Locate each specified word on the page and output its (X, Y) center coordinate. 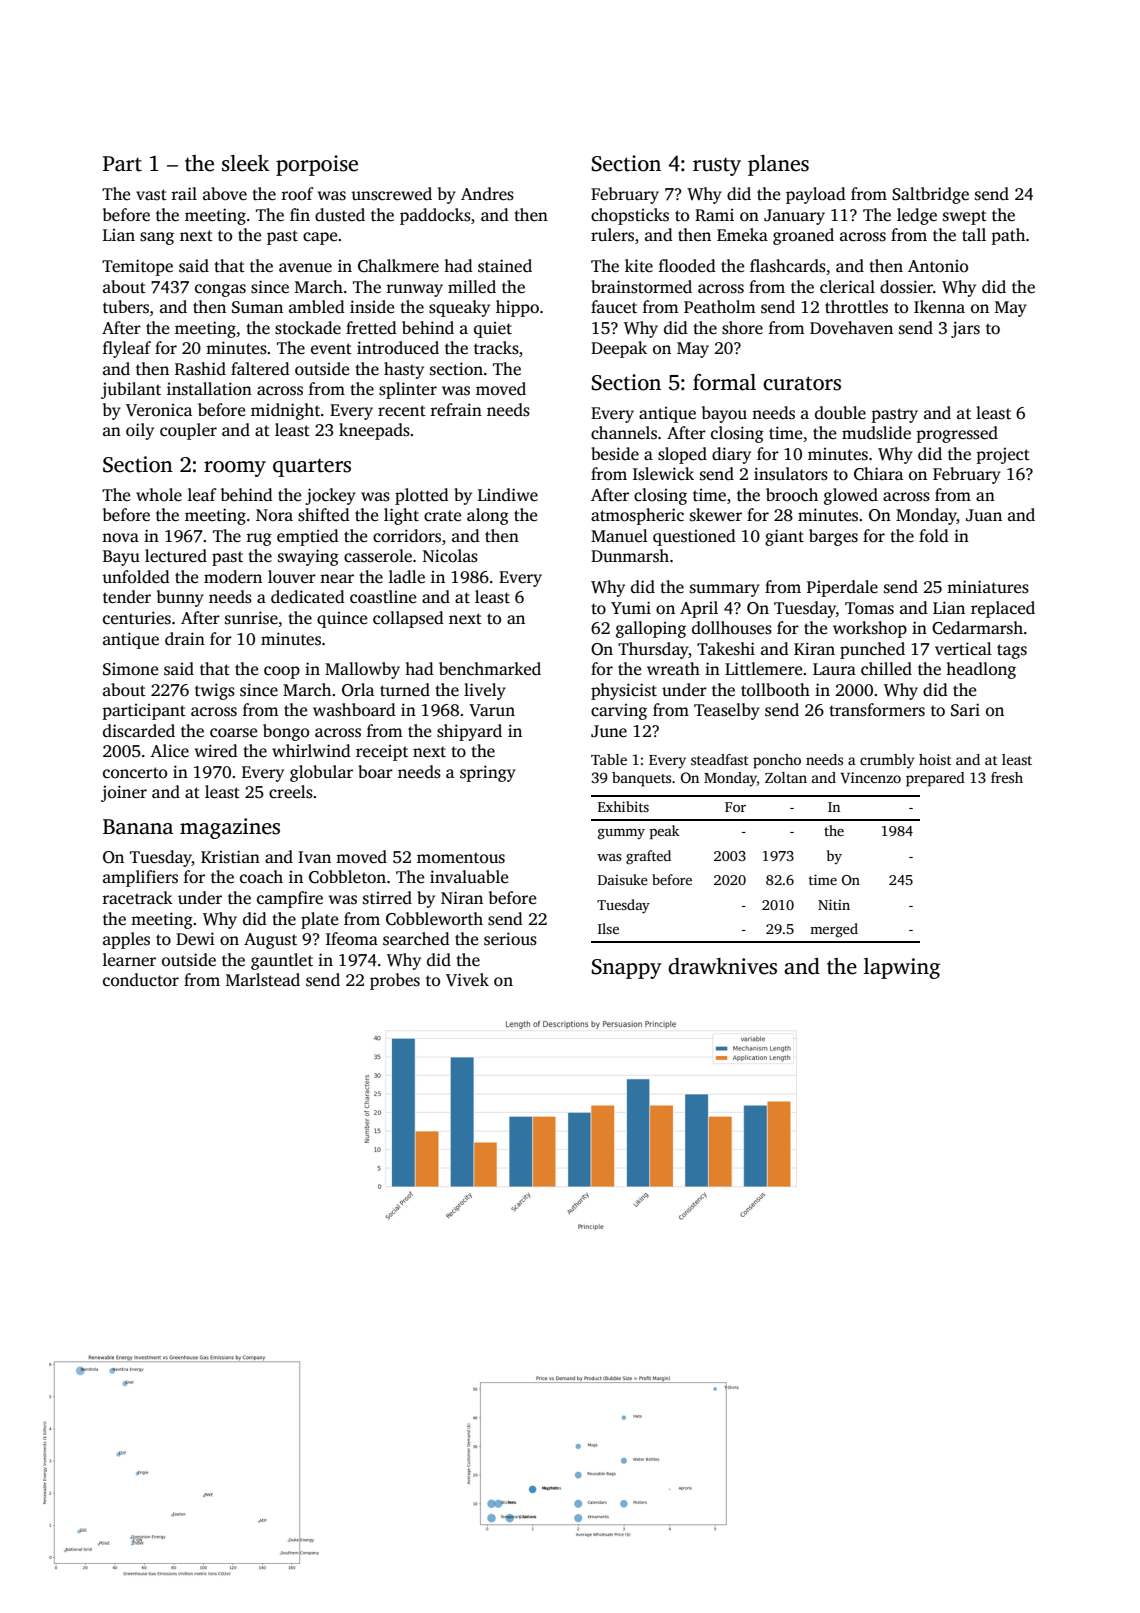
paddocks (435, 216)
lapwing (902, 968)
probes (395, 981)
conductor (141, 980)
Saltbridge (930, 195)
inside (372, 307)
